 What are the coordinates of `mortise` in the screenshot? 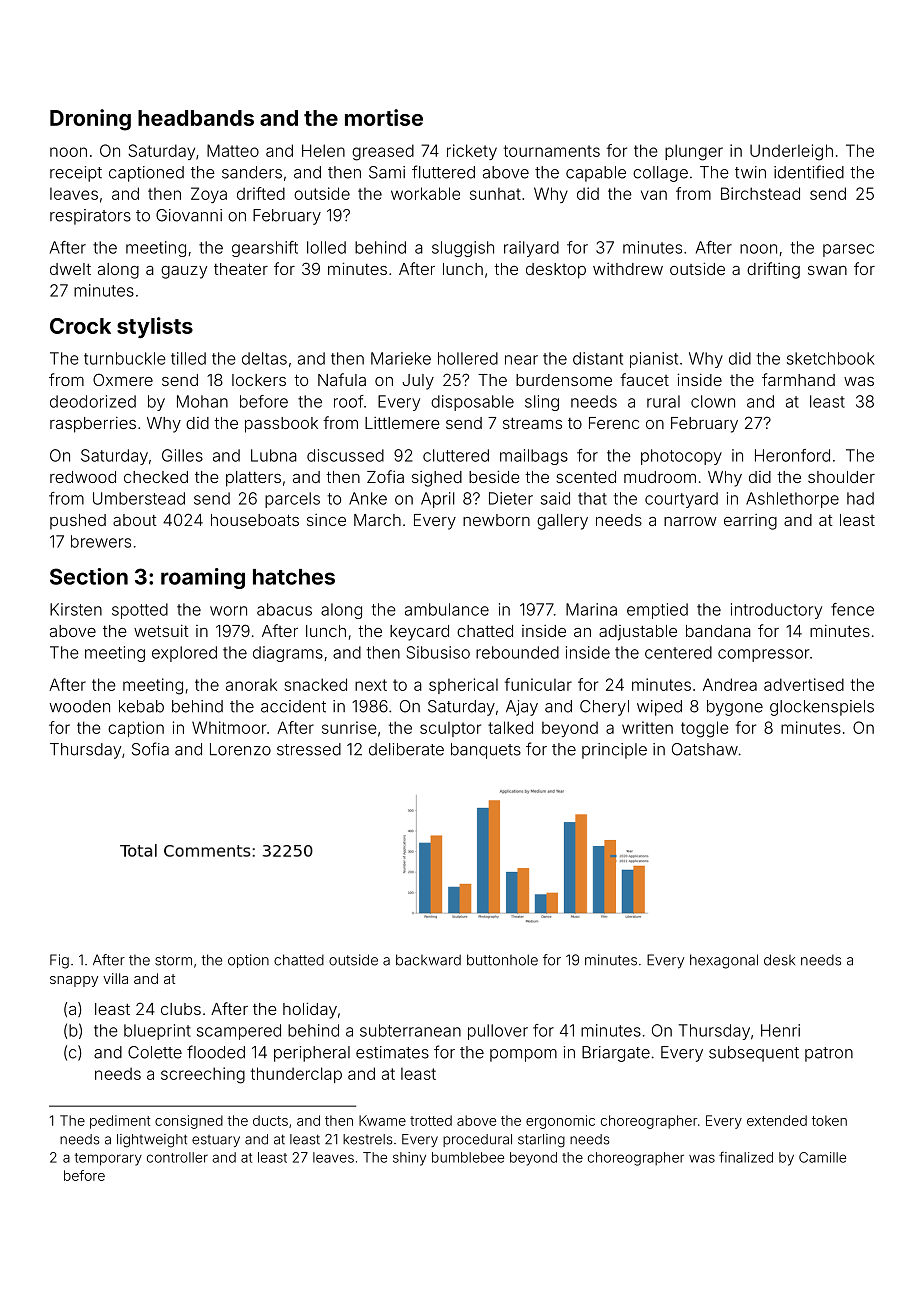 It's located at (384, 117).
